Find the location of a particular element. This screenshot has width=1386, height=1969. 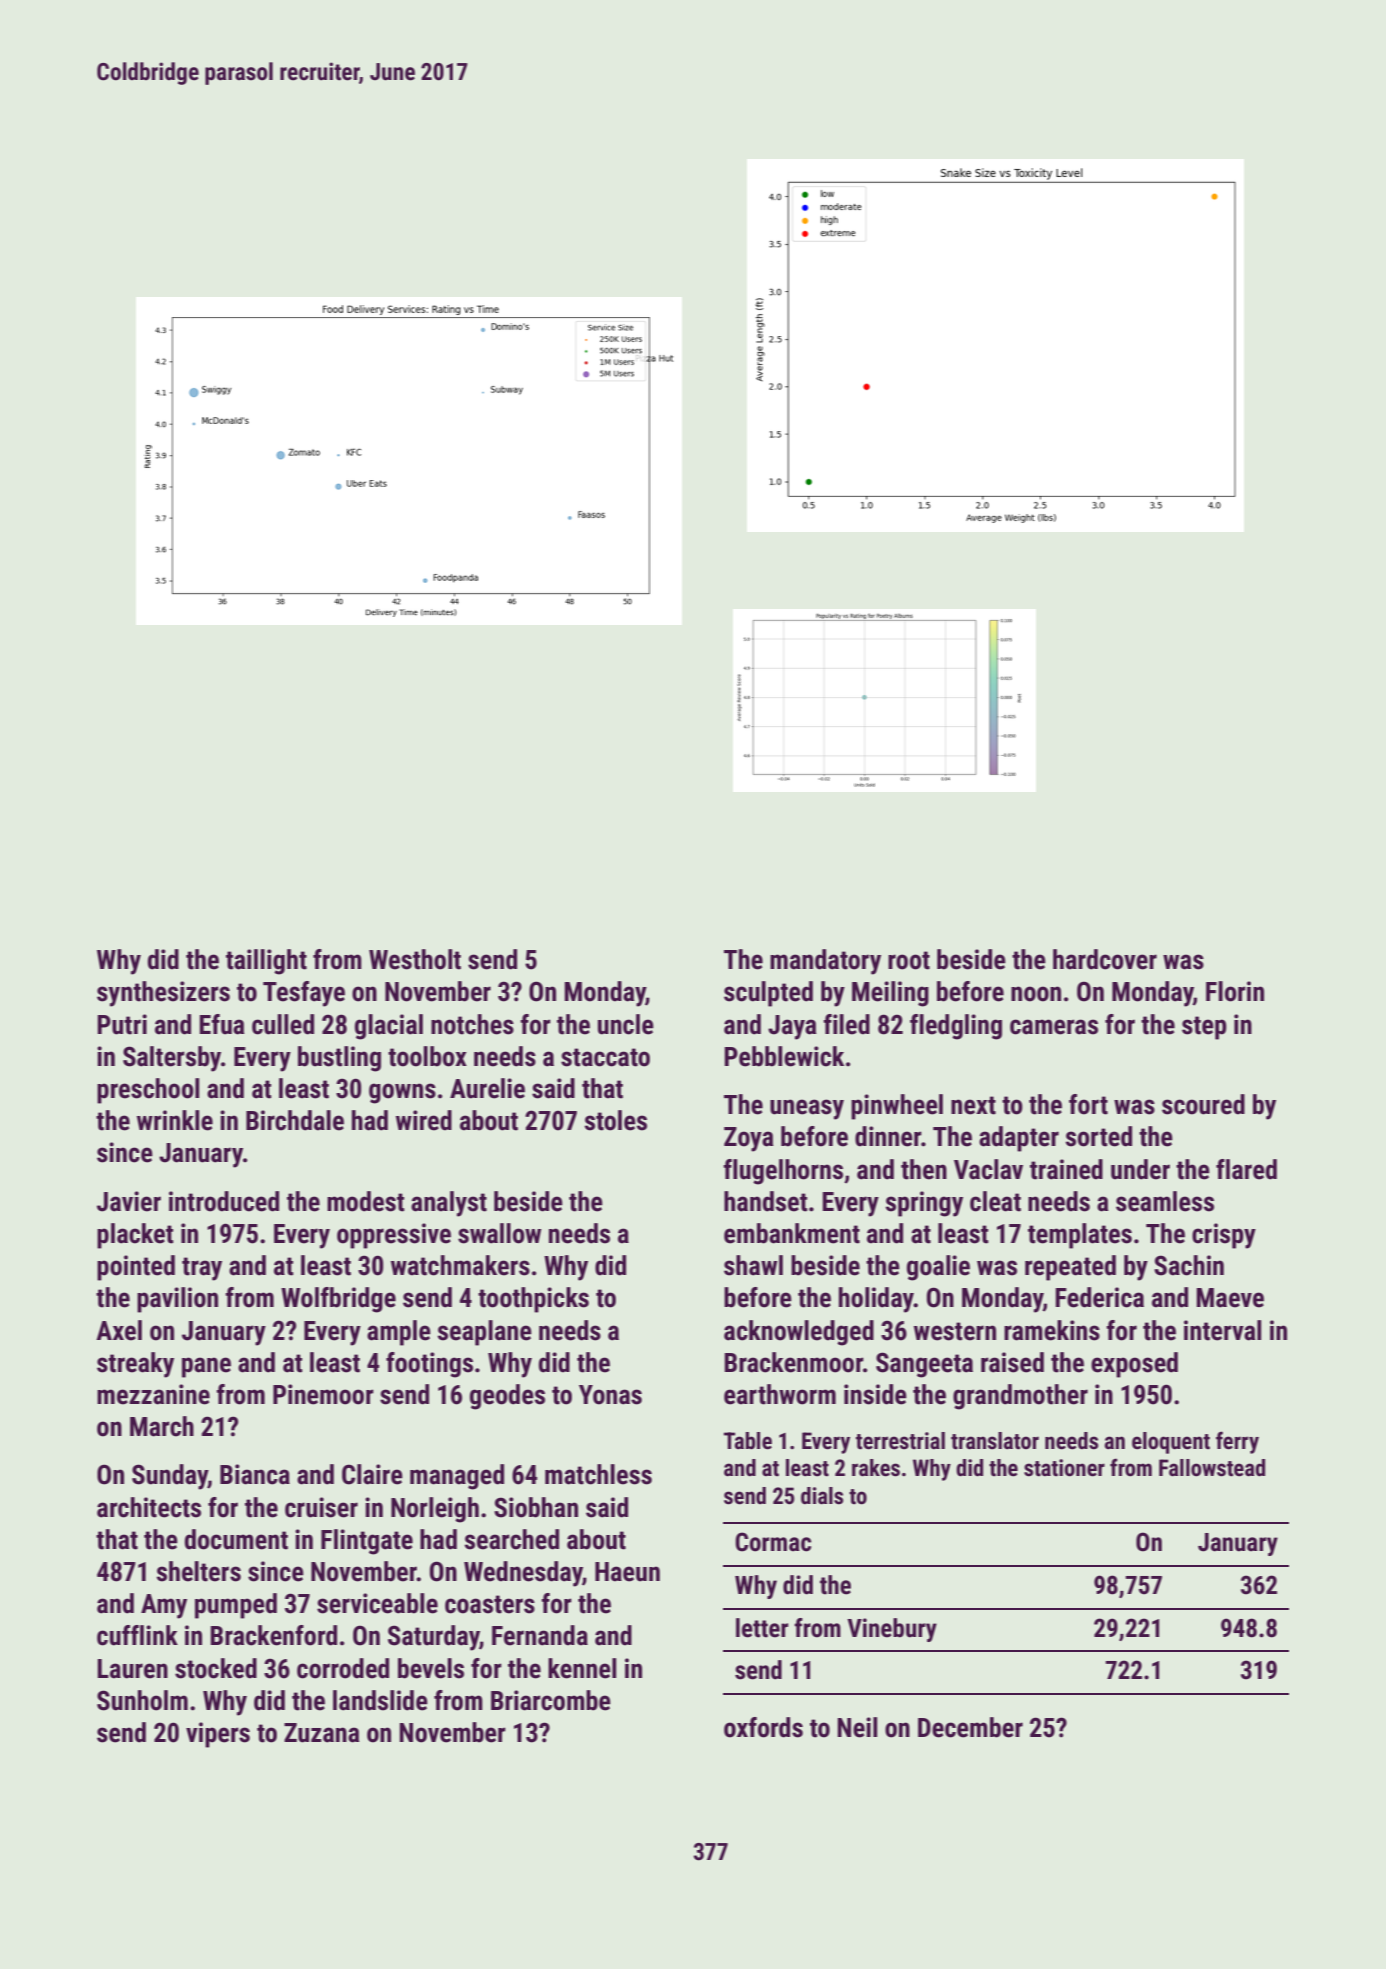

vipers is located at coordinates (218, 1735).
